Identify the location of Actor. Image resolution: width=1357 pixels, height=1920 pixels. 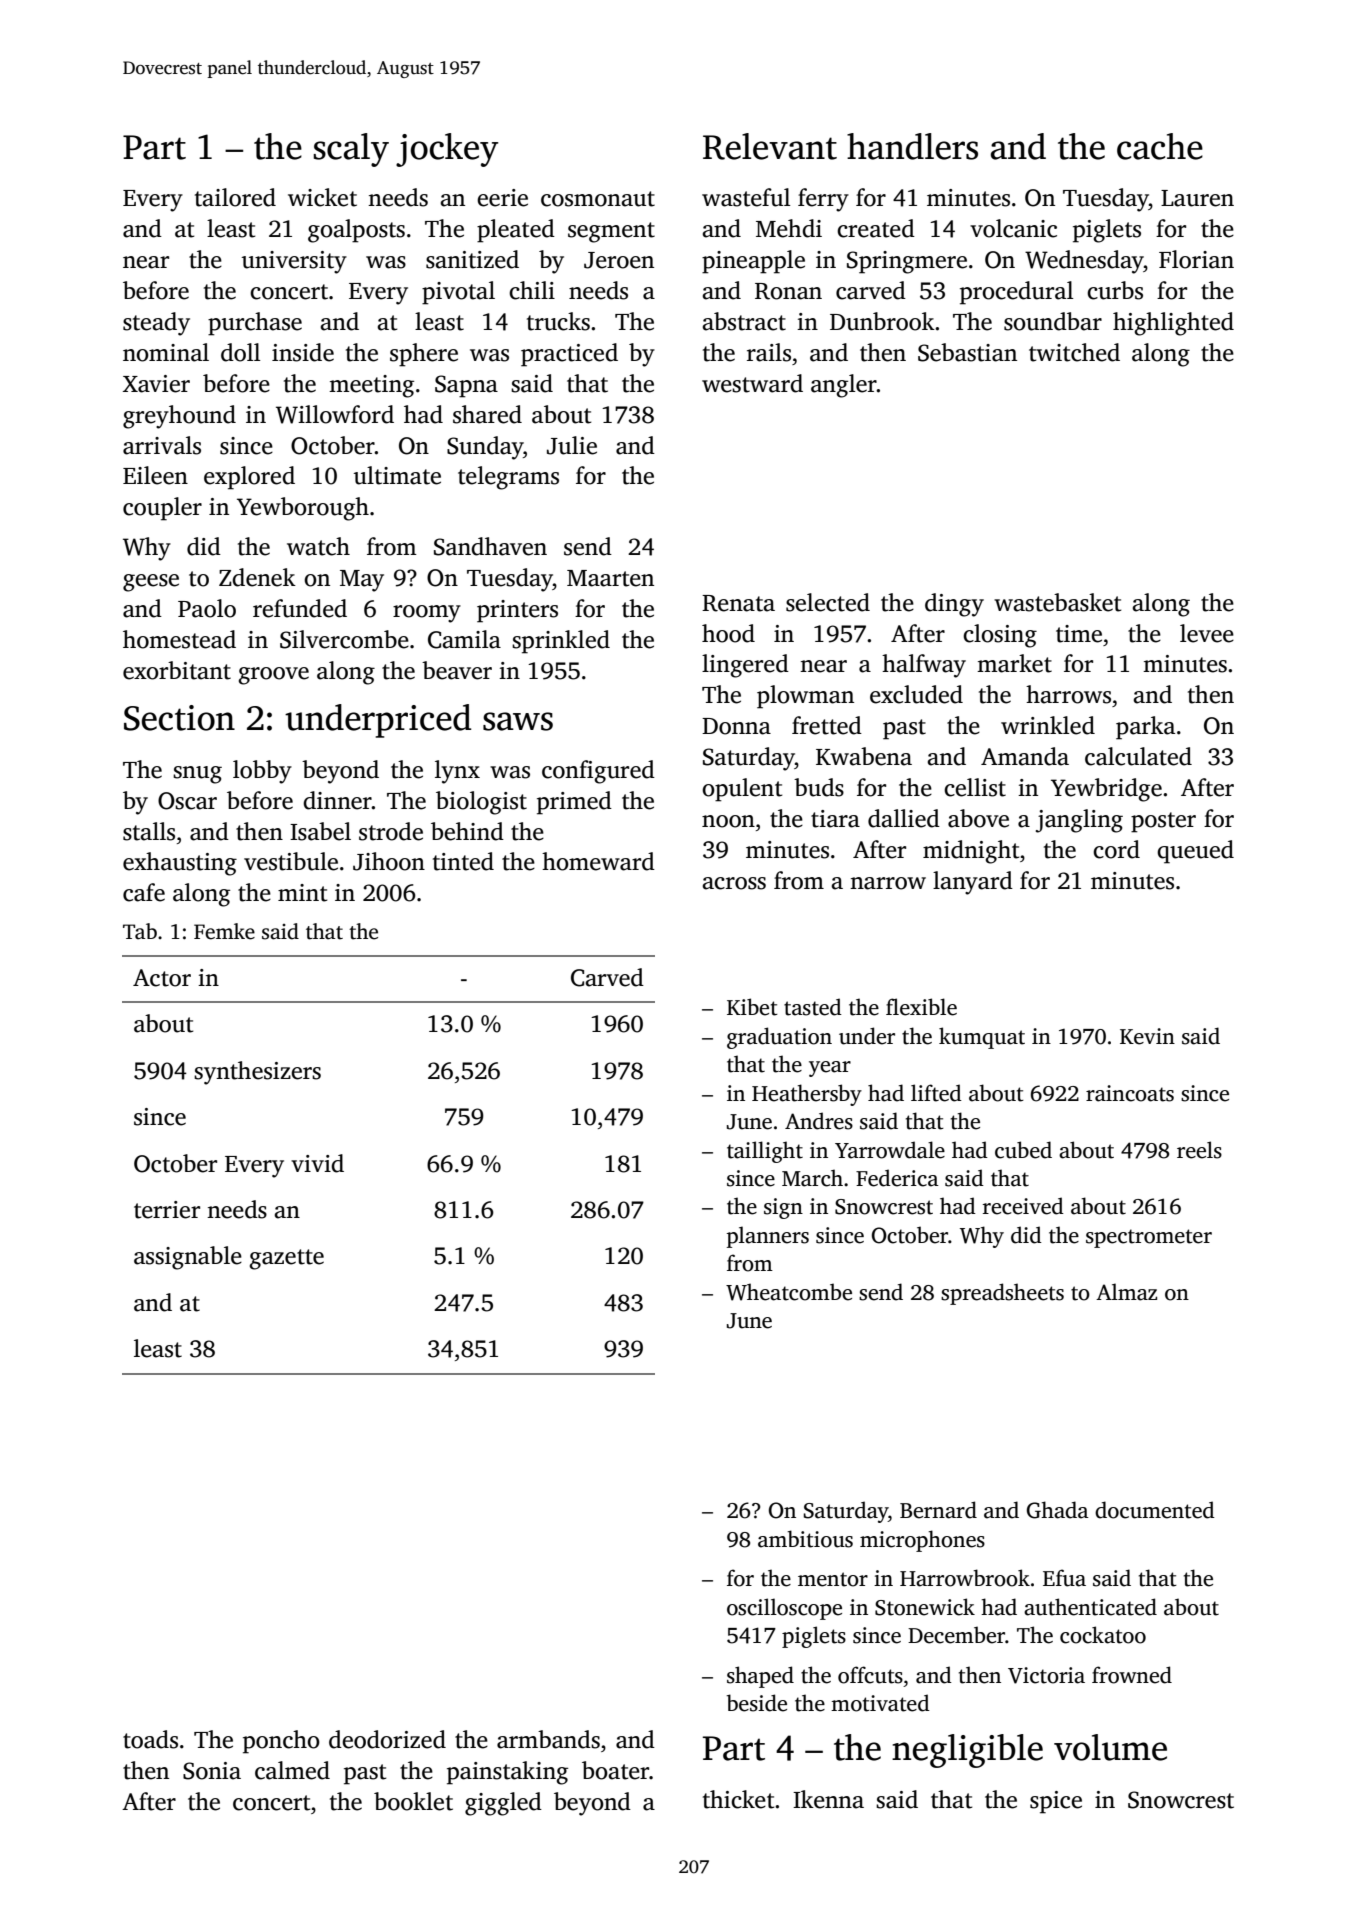
(162, 978).
